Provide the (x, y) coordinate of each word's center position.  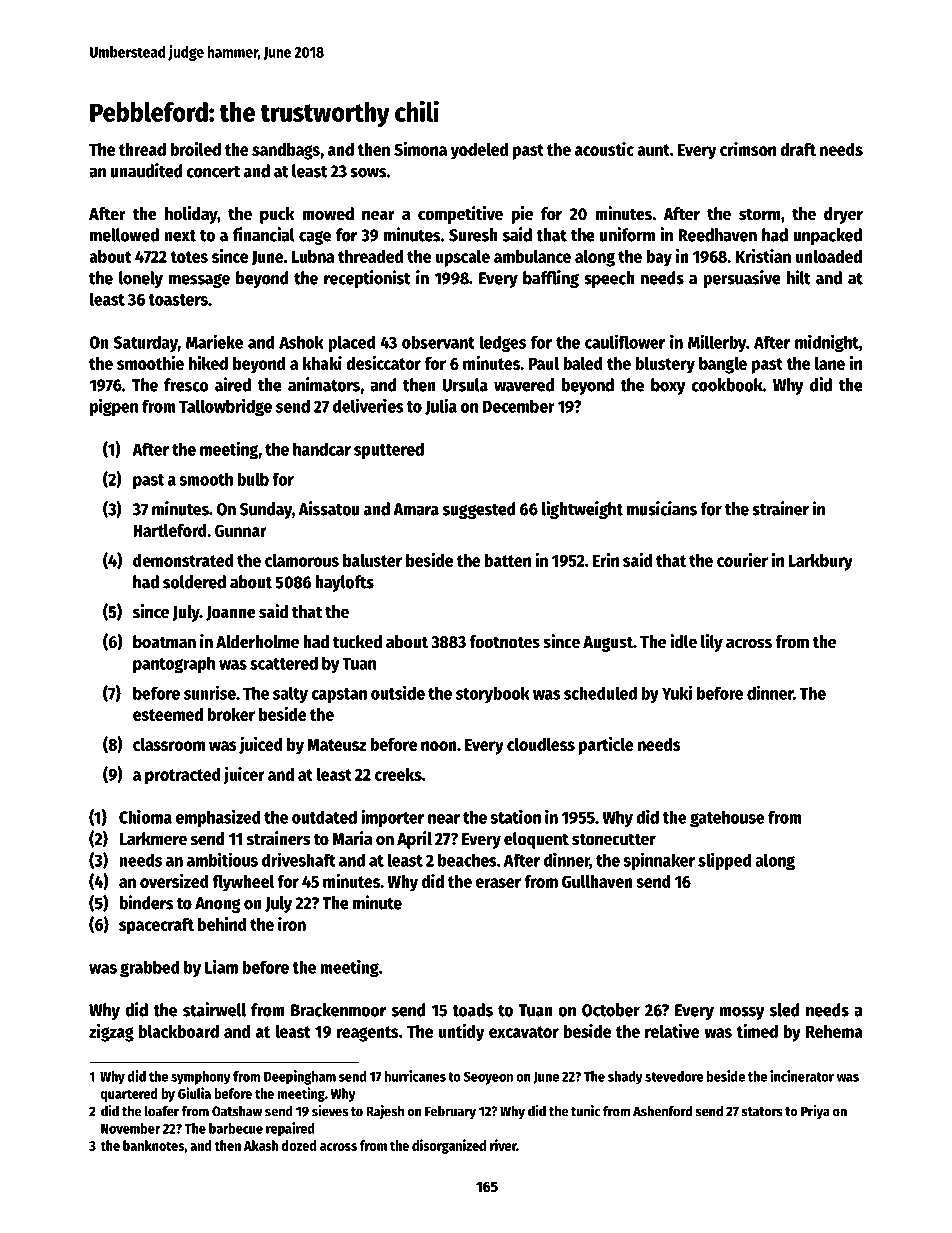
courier (742, 560)
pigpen (114, 407)
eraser (498, 883)
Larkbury (821, 562)
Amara (416, 509)
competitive (460, 215)
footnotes (504, 642)
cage (315, 238)
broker (231, 714)
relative (672, 1031)
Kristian (763, 256)
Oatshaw (237, 1111)
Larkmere (153, 839)
